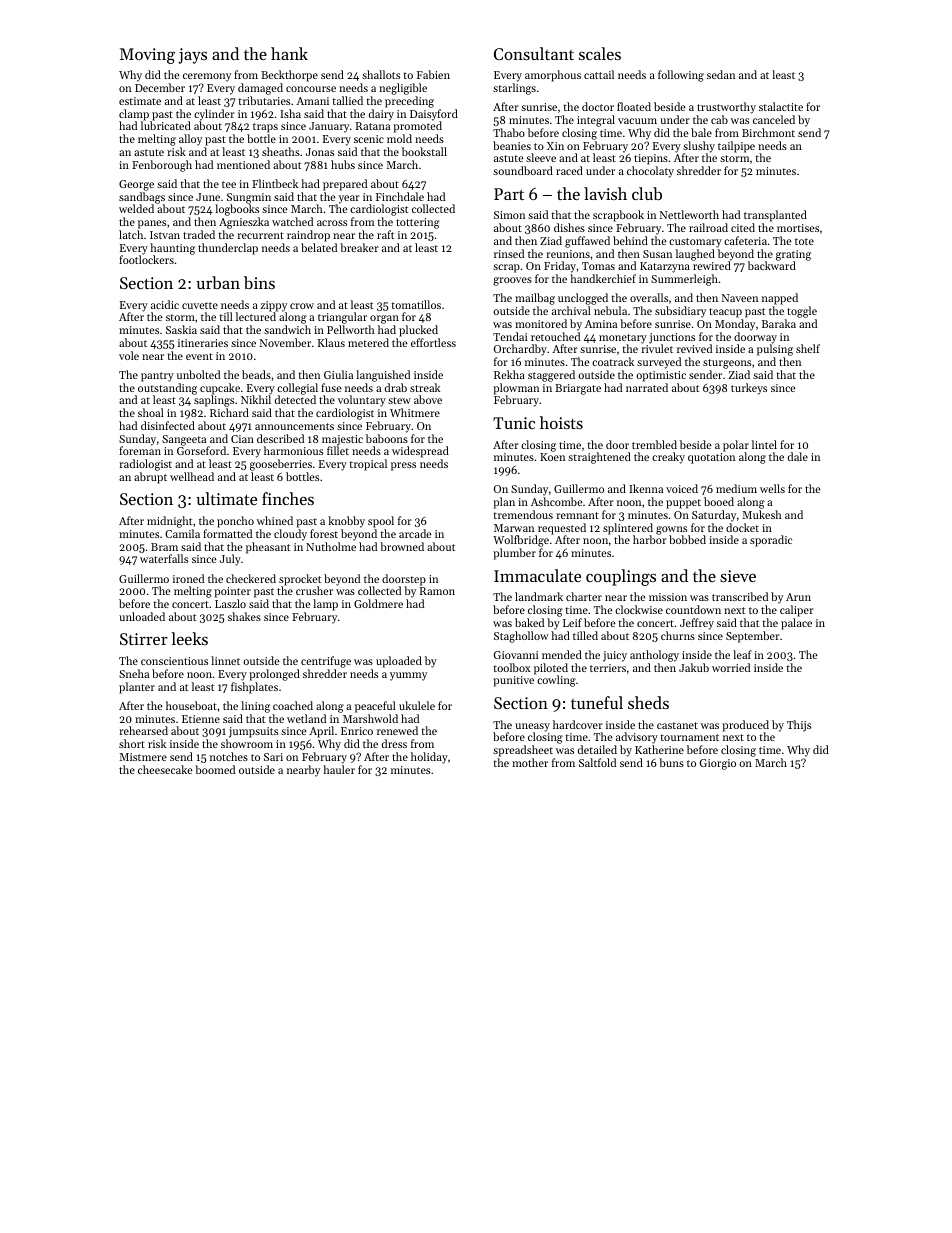  Describe the element at coordinates (647, 387) in the screenshot. I see `narrated` at that location.
